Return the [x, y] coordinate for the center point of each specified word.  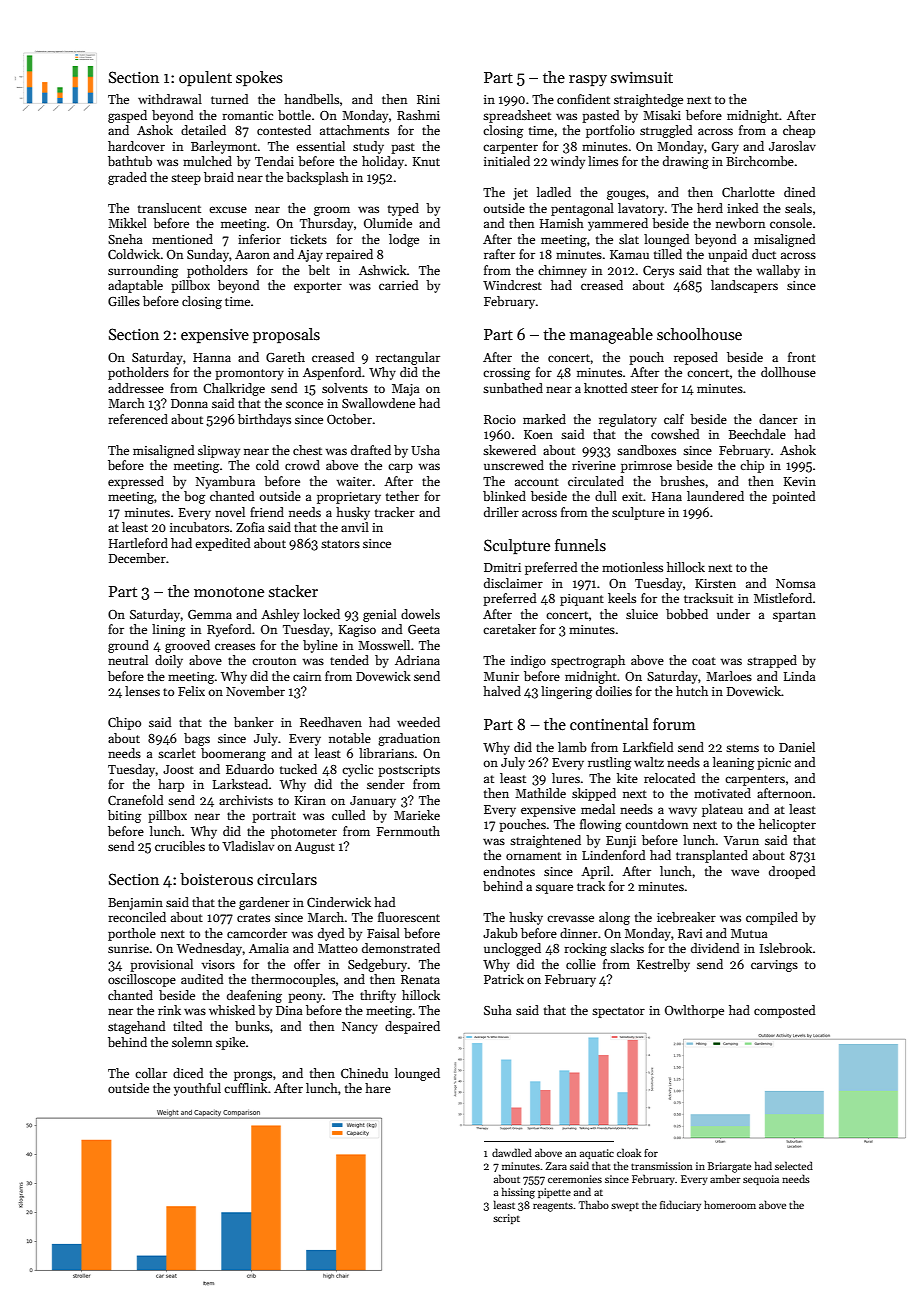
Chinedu [364, 1073]
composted [785, 1011]
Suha [498, 1010]
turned [230, 99]
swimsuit [642, 77]
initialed [507, 161]
